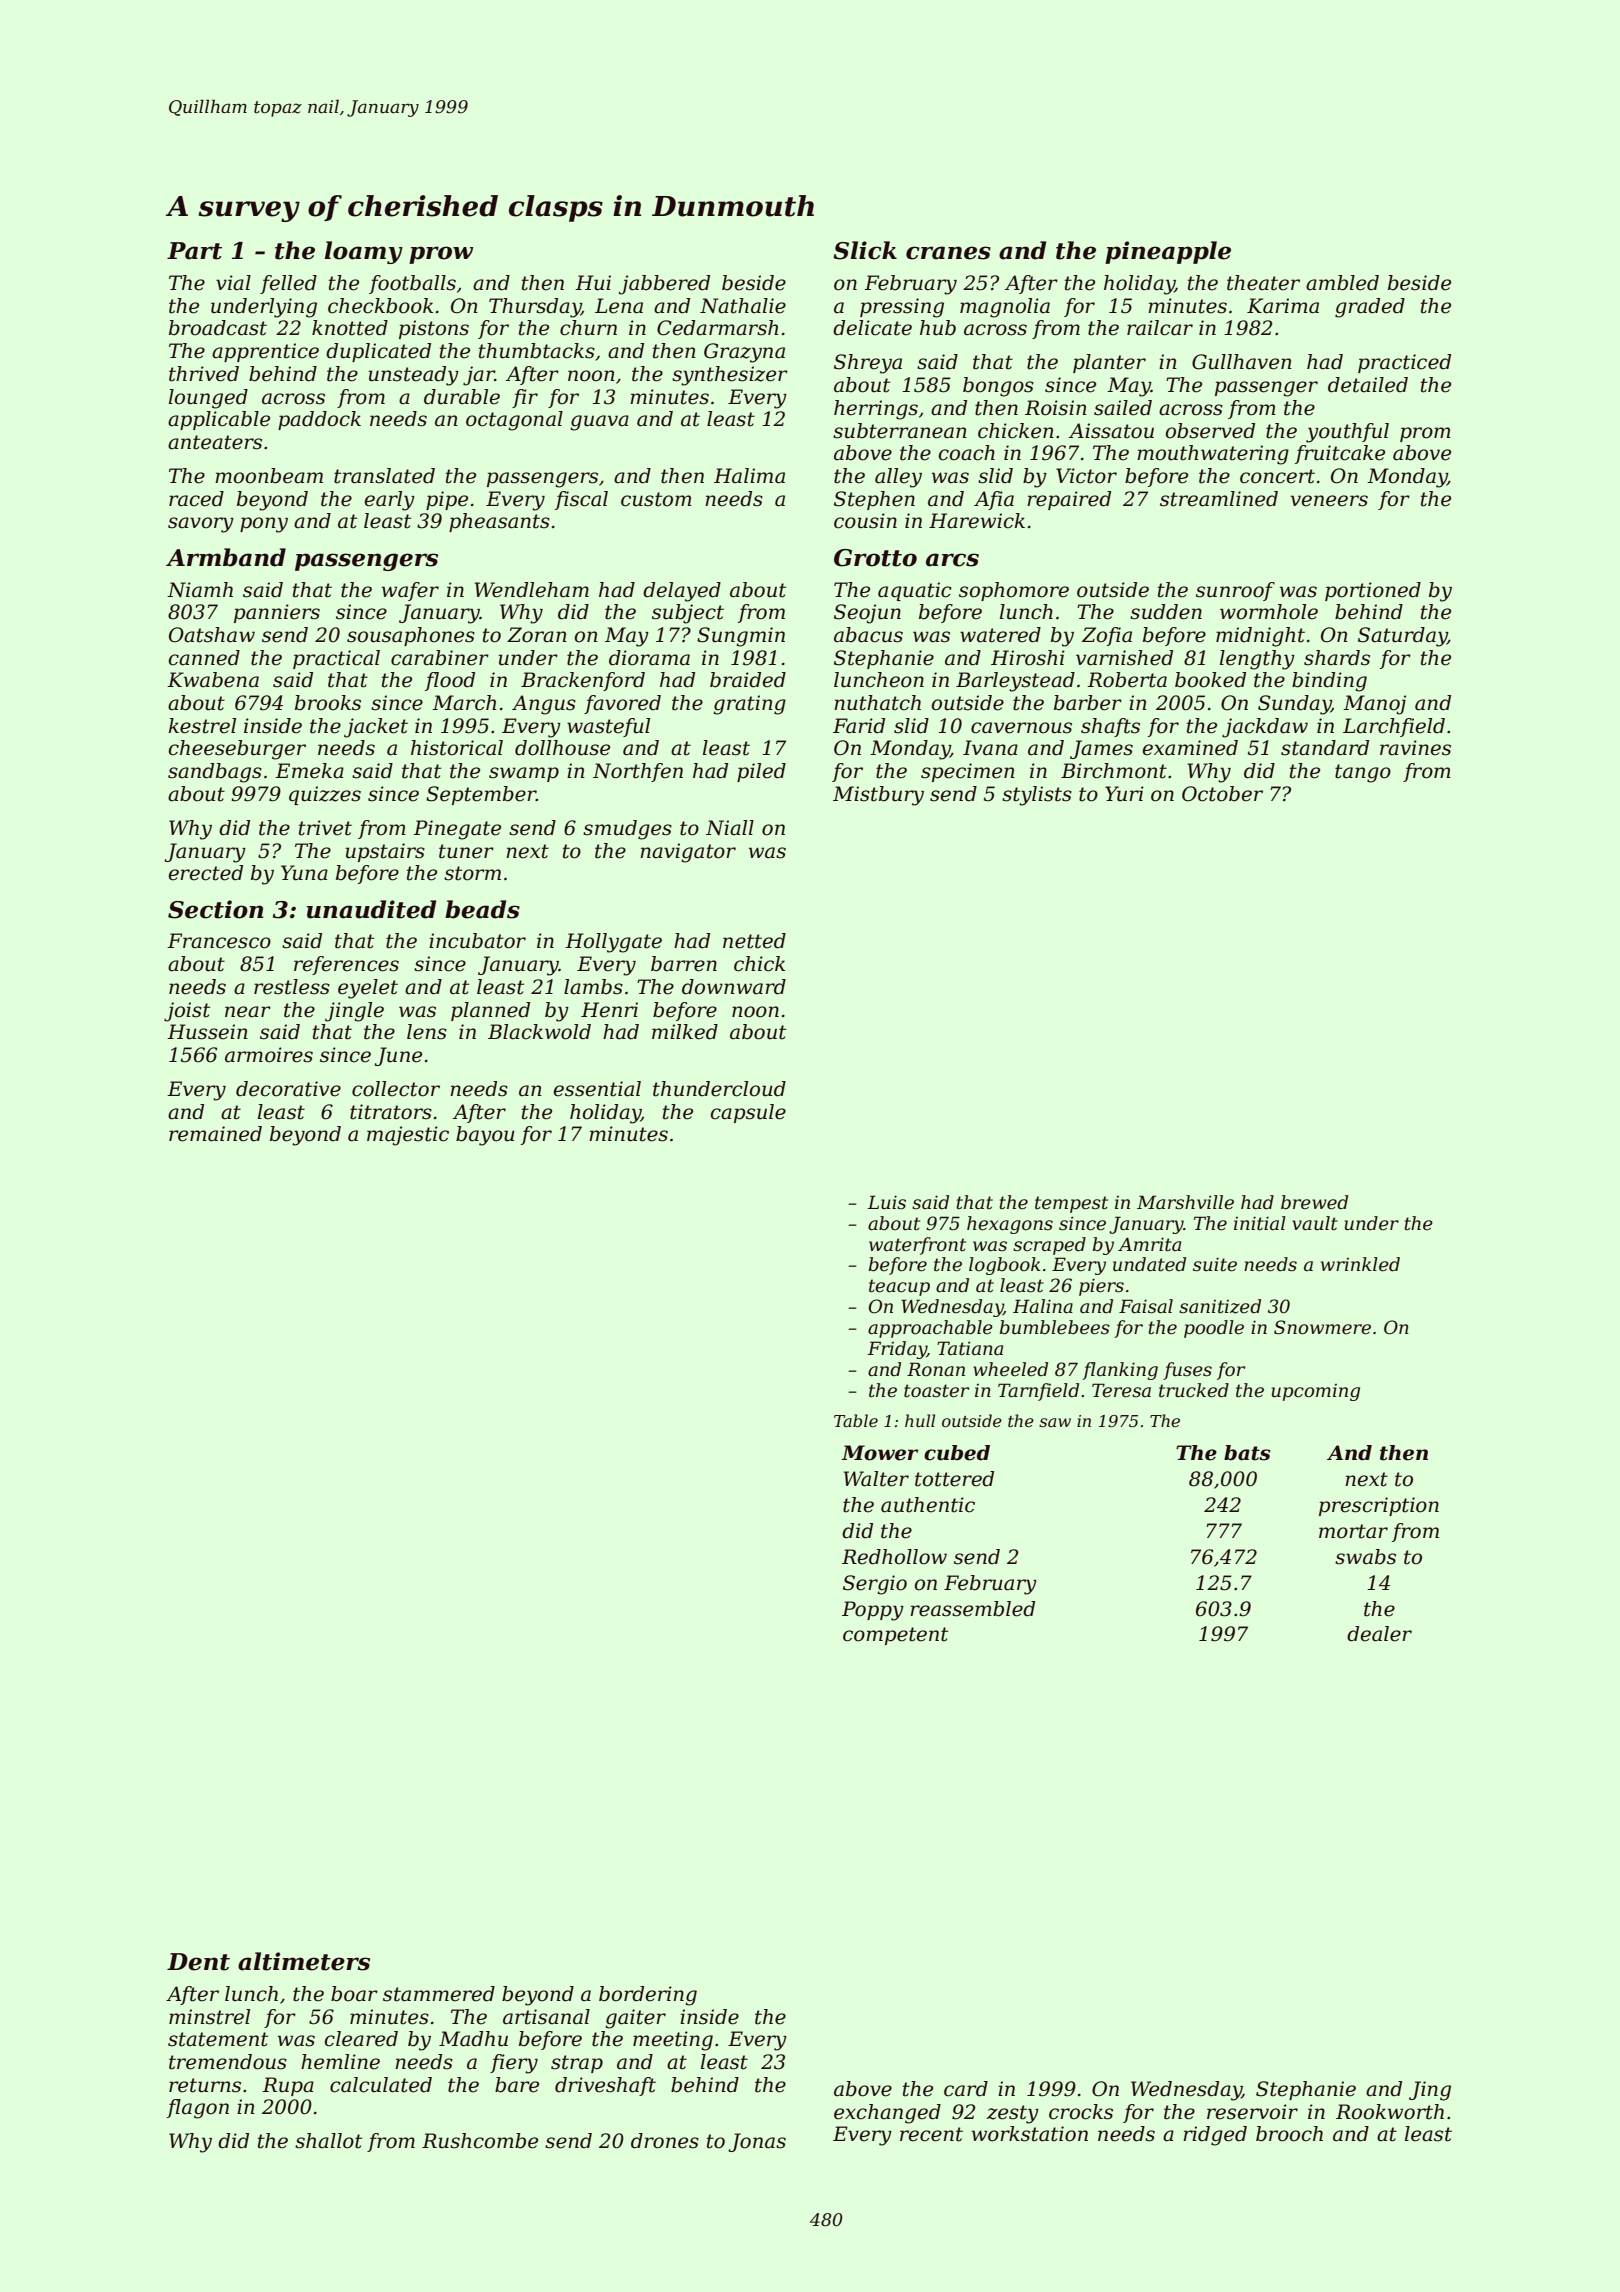 The width and height of the screenshot is (1620, 2292). What do you see at coordinates (1215, 2136) in the screenshot?
I see `ridged` at bounding box center [1215, 2136].
